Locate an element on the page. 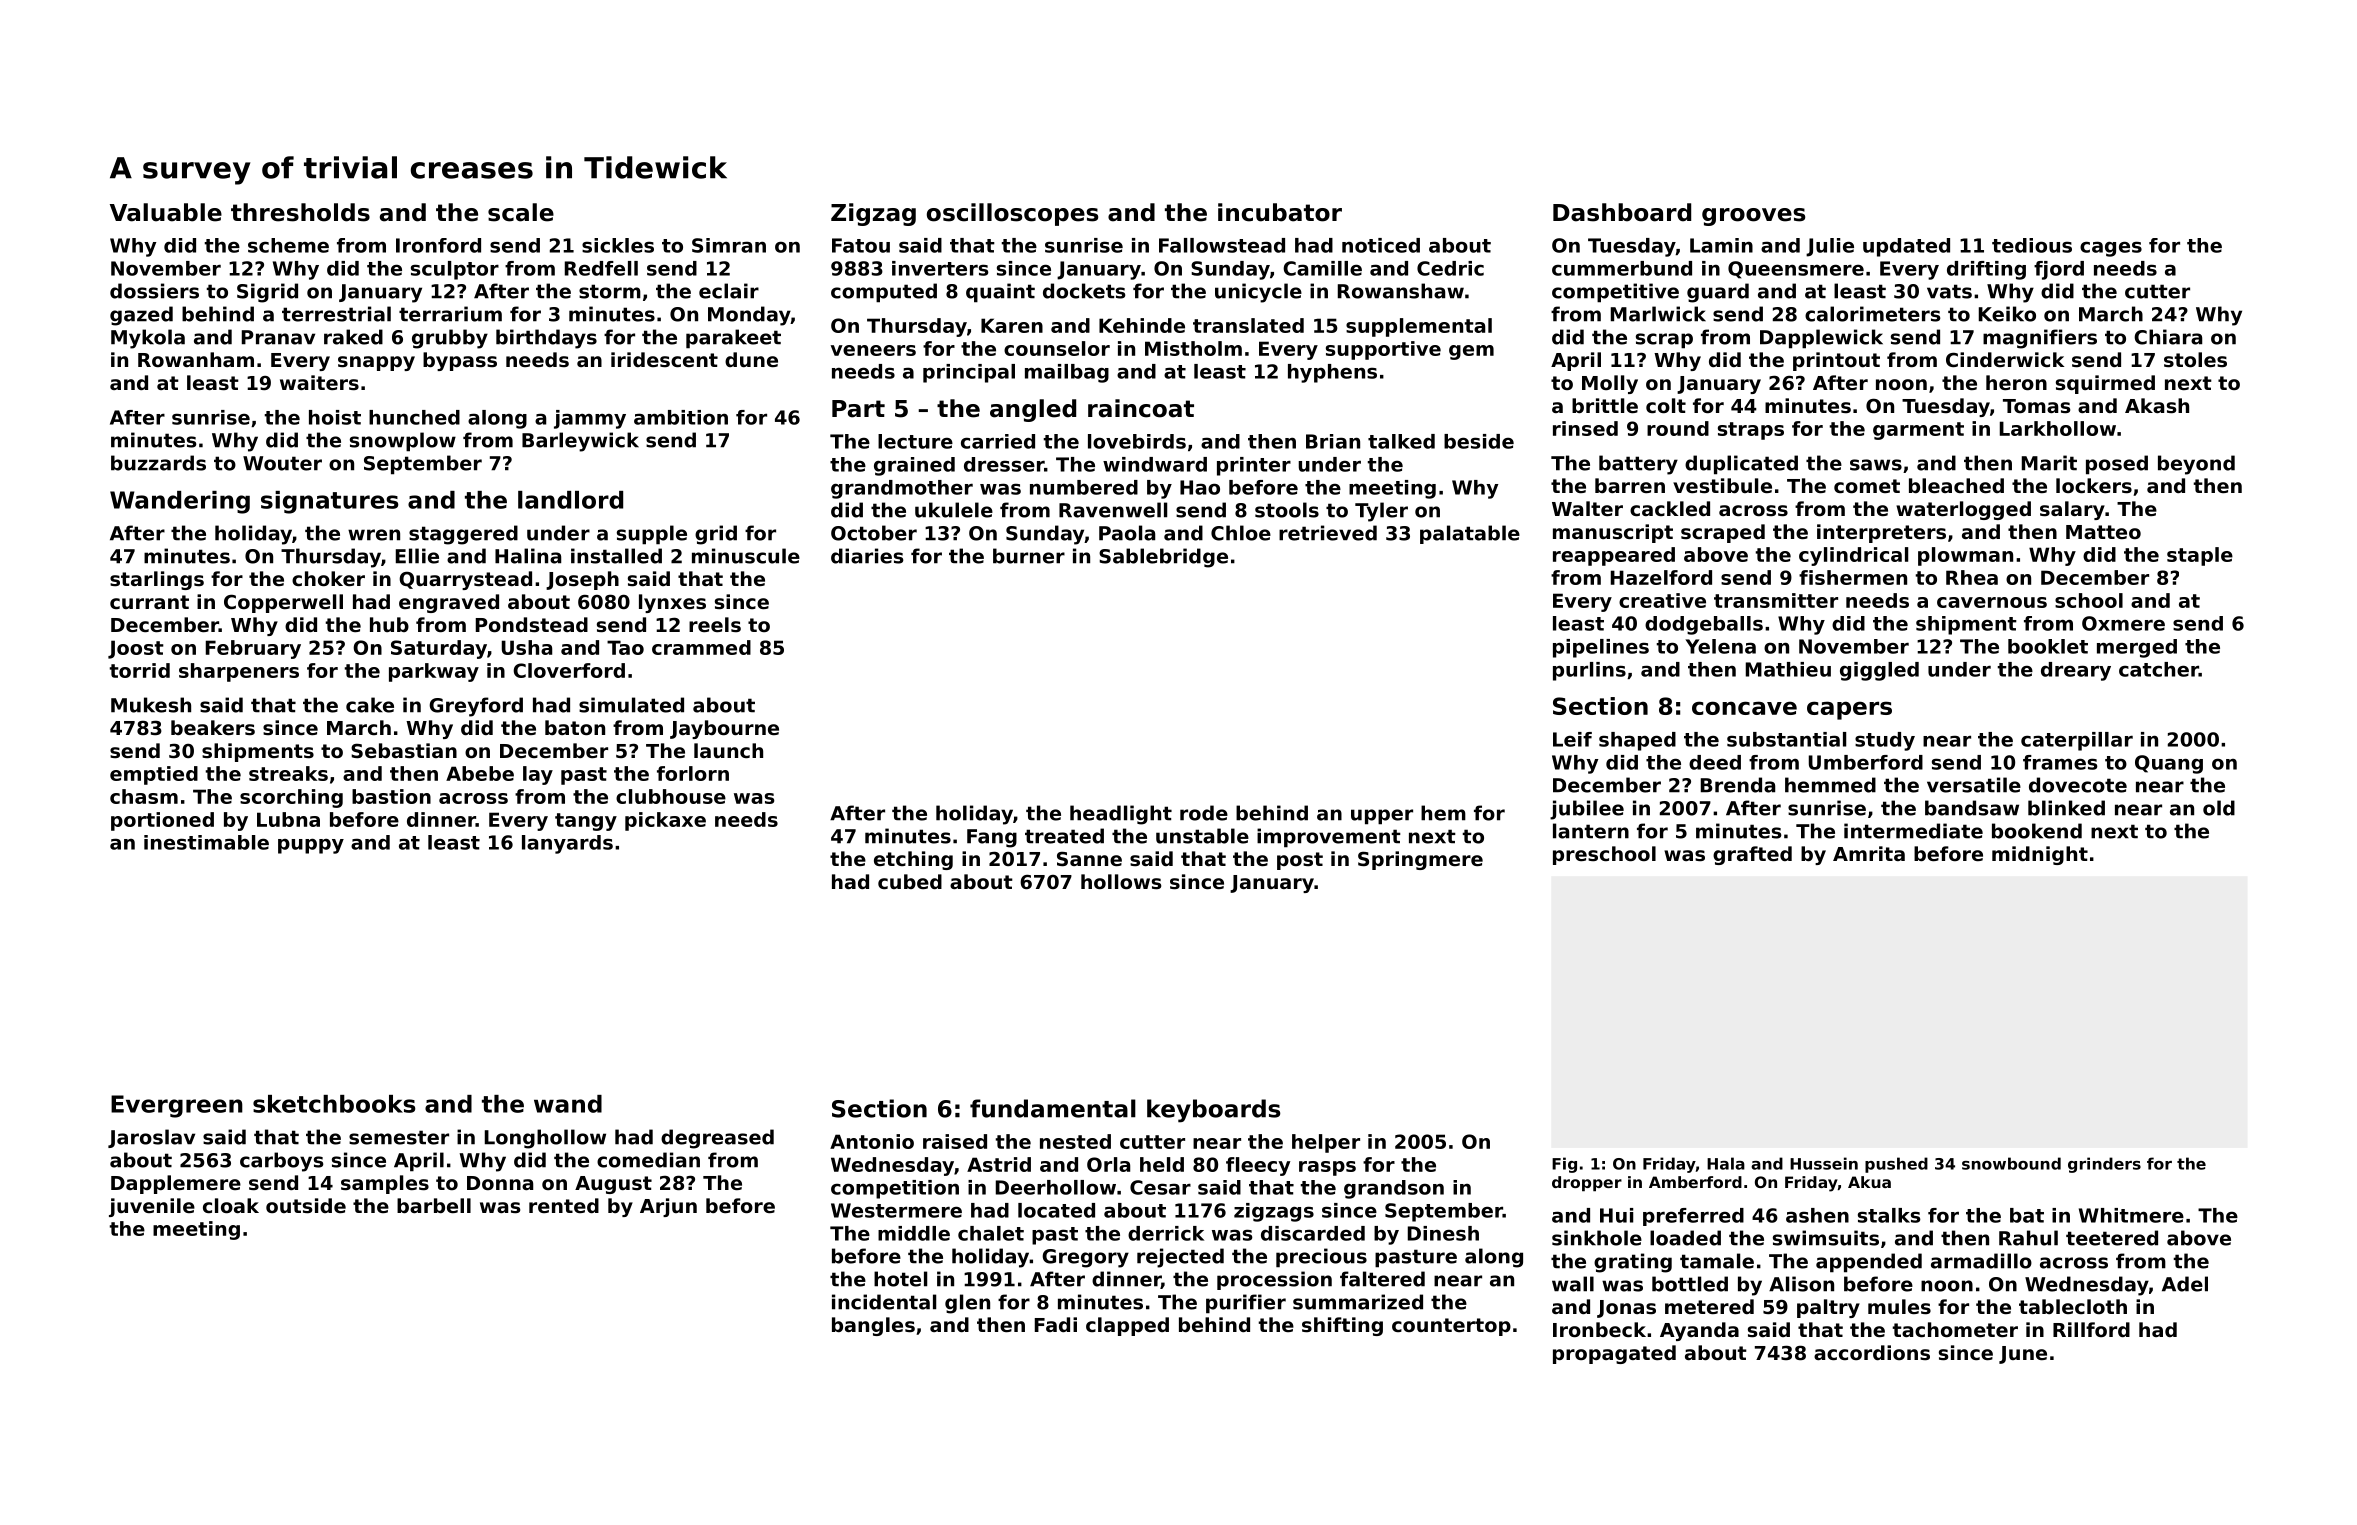 Image resolution: width=2357 pixels, height=1525 pixels. cages is located at coordinates (2111, 249).
